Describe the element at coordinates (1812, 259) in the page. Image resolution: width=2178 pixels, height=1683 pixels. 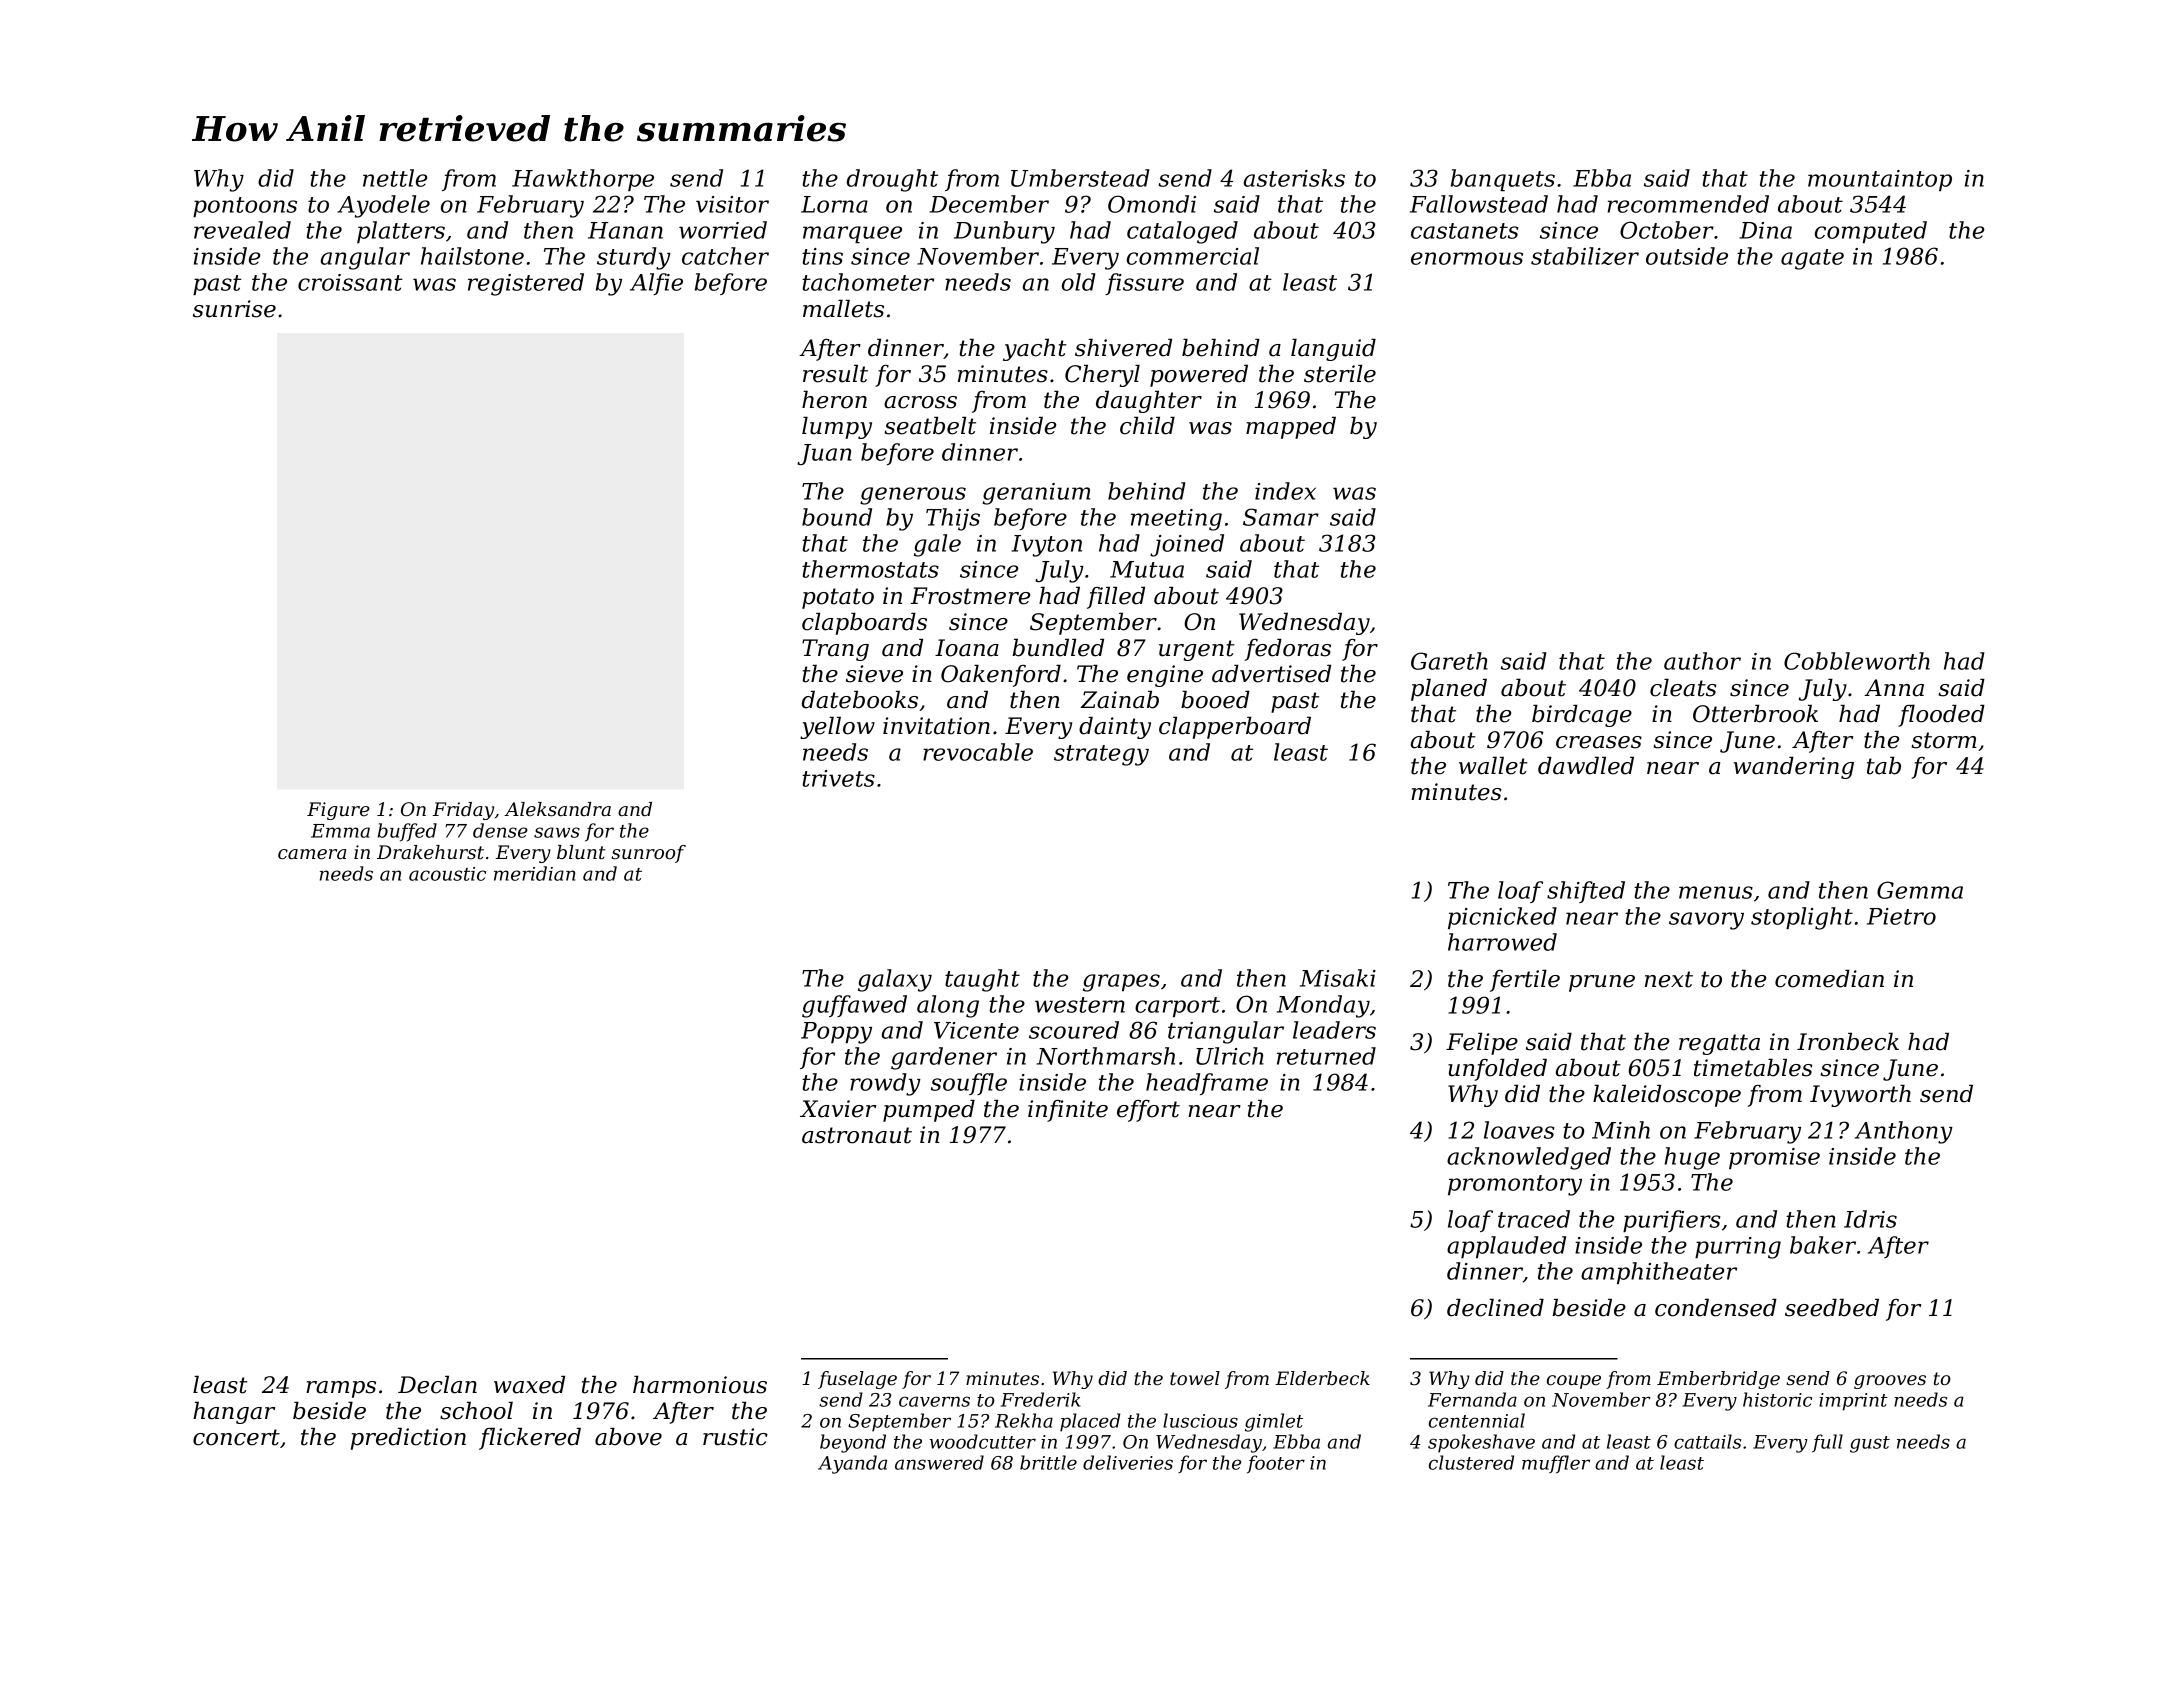
I see `agate` at that location.
